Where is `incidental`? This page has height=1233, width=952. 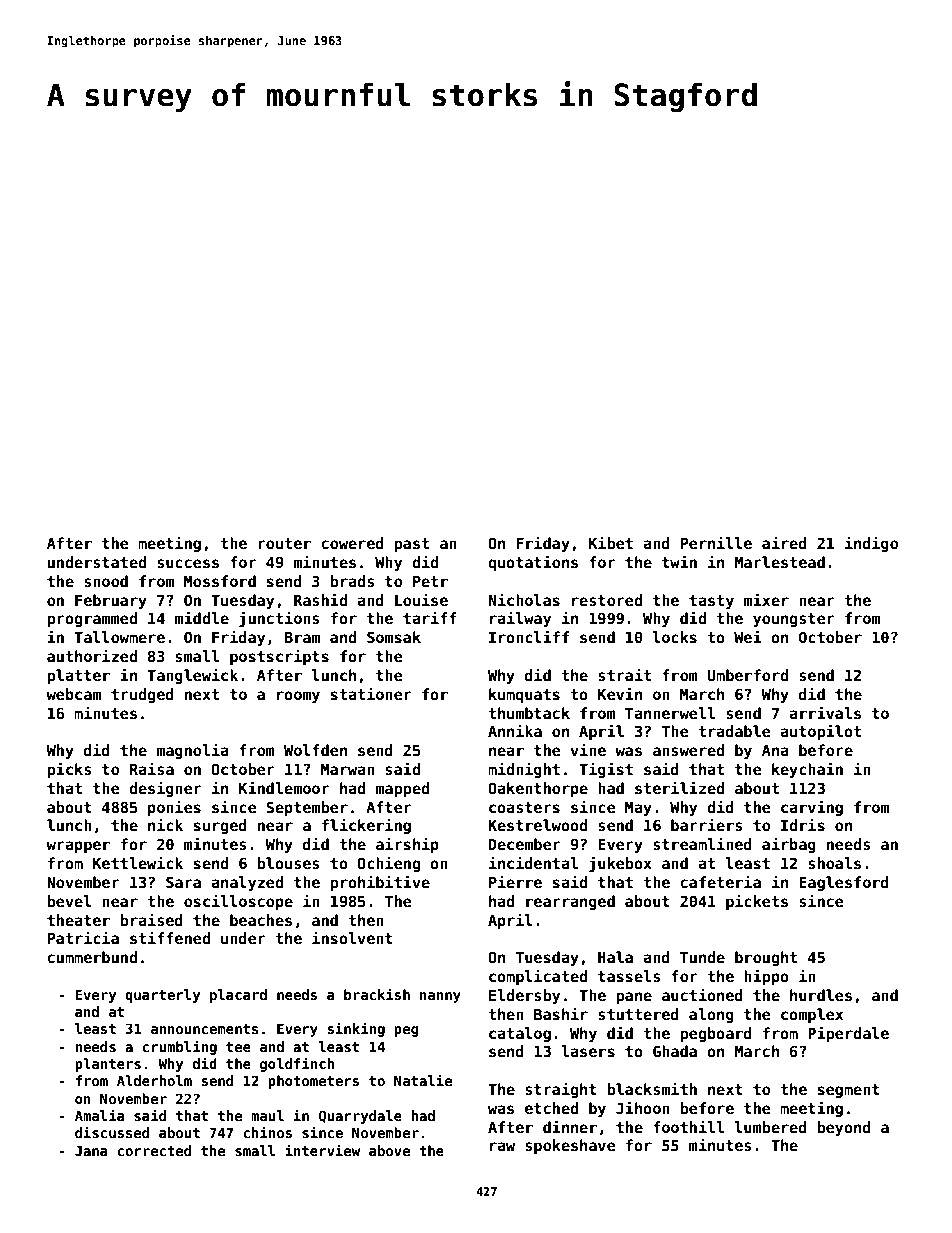
incidental is located at coordinates (533, 862).
